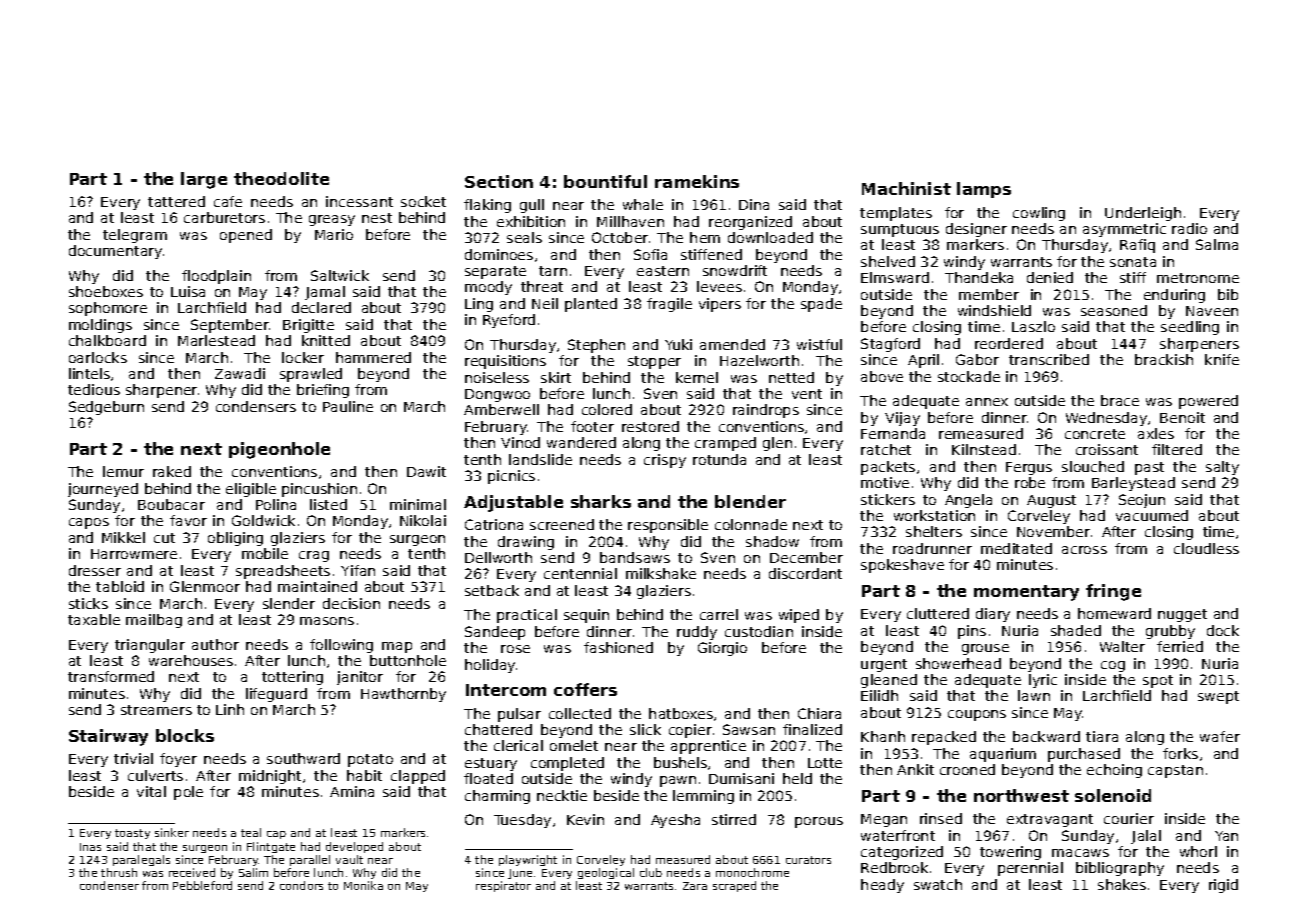 The width and height of the document is (1308, 924). What do you see at coordinates (1182, 417) in the document?
I see `Benoit` at bounding box center [1182, 417].
